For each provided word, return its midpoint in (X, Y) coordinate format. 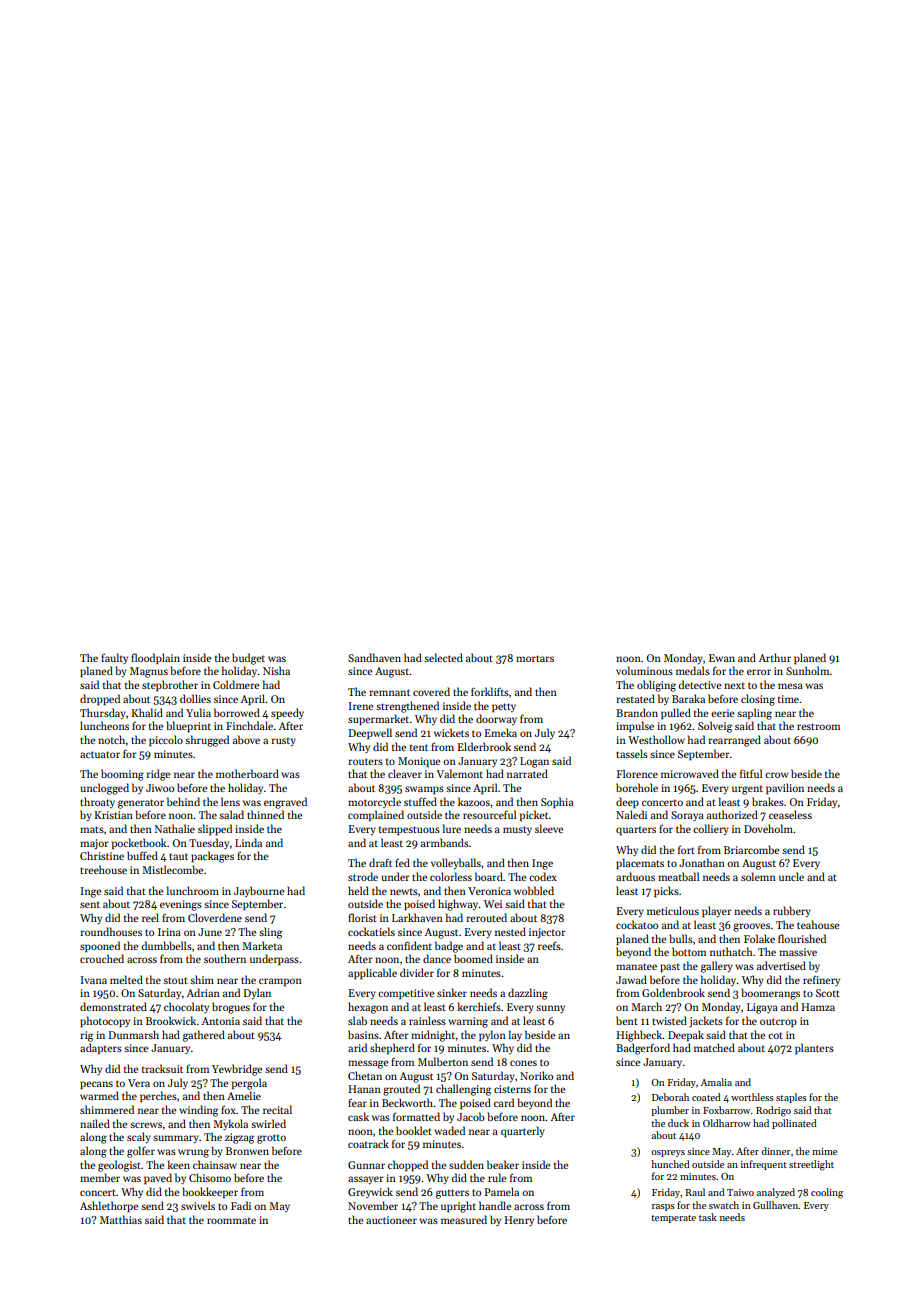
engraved (285, 803)
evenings (181, 905)
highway (458, 905)
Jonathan (702, 862)
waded (449, 1130)
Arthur (774, 657)
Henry (519, 1221)
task (708, 1217)
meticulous (673, 910)
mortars (535, 658)
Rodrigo (773, 1111)
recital (277, 1109)
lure (452, 828)
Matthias (121, 1219)
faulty (114, 658)
